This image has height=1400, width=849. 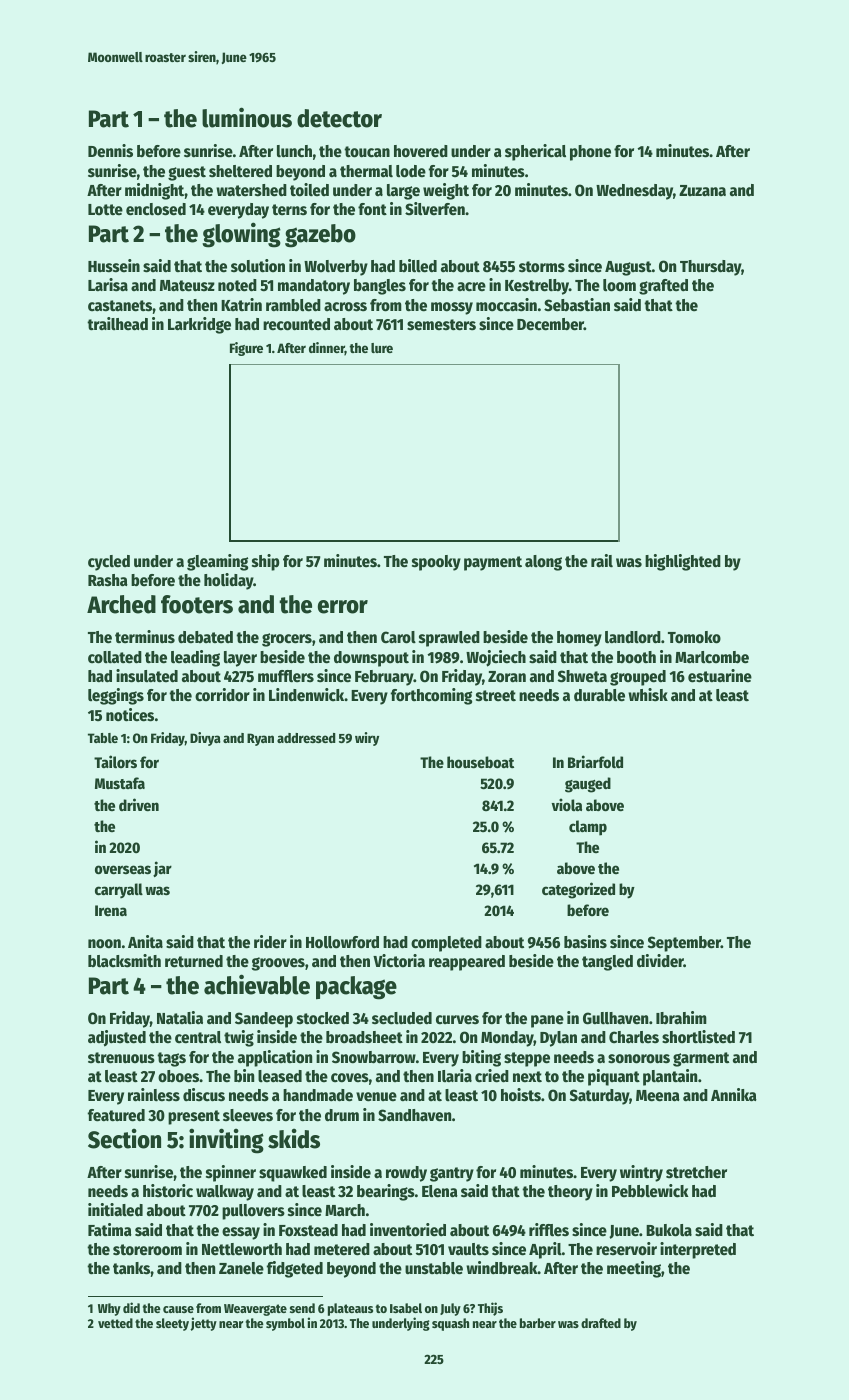 I want to click on highlighted, so click(x=683, y=562).
